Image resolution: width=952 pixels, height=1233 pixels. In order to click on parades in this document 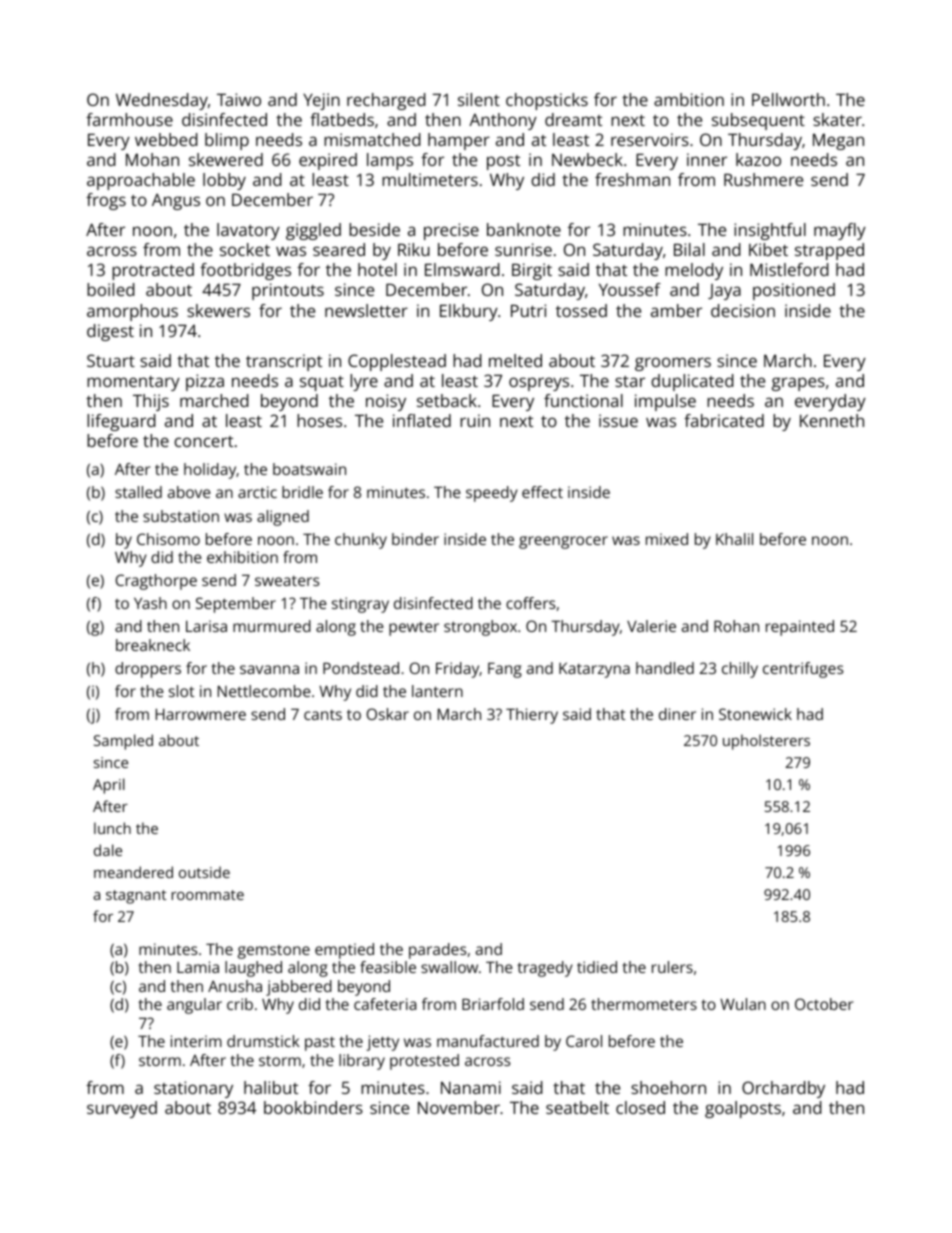, I will do `click(438, 951)`.
